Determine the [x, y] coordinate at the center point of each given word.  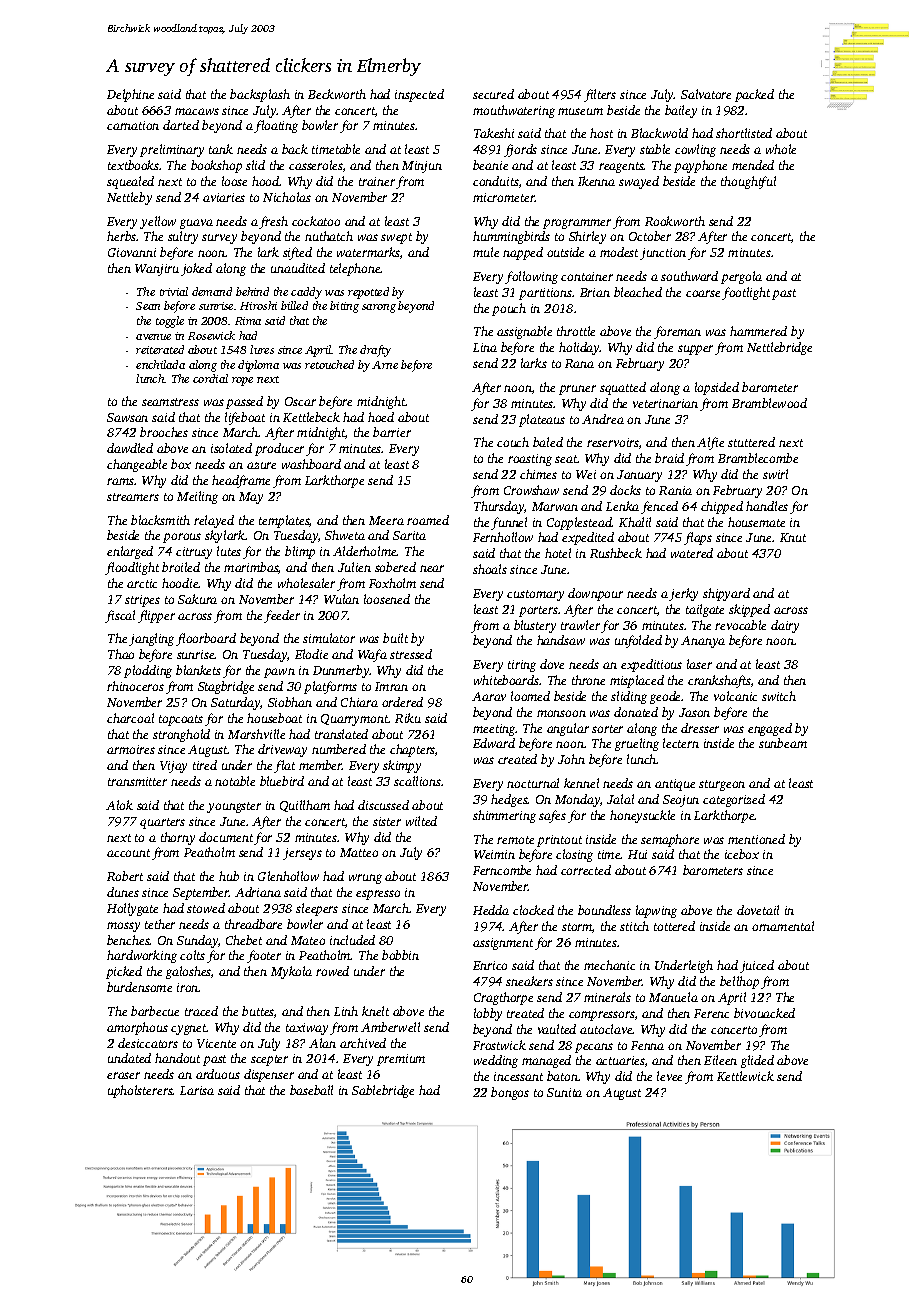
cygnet [189, 1029]
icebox [742, 854]
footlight [746, 293]
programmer [577, 224]
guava [196, 224]
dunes [123, 892]
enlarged [130, 552]
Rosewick [211, 335]
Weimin [494, 854]
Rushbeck [616, 553]
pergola [741, 277]
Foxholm [392, 583]
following [531, 277]
